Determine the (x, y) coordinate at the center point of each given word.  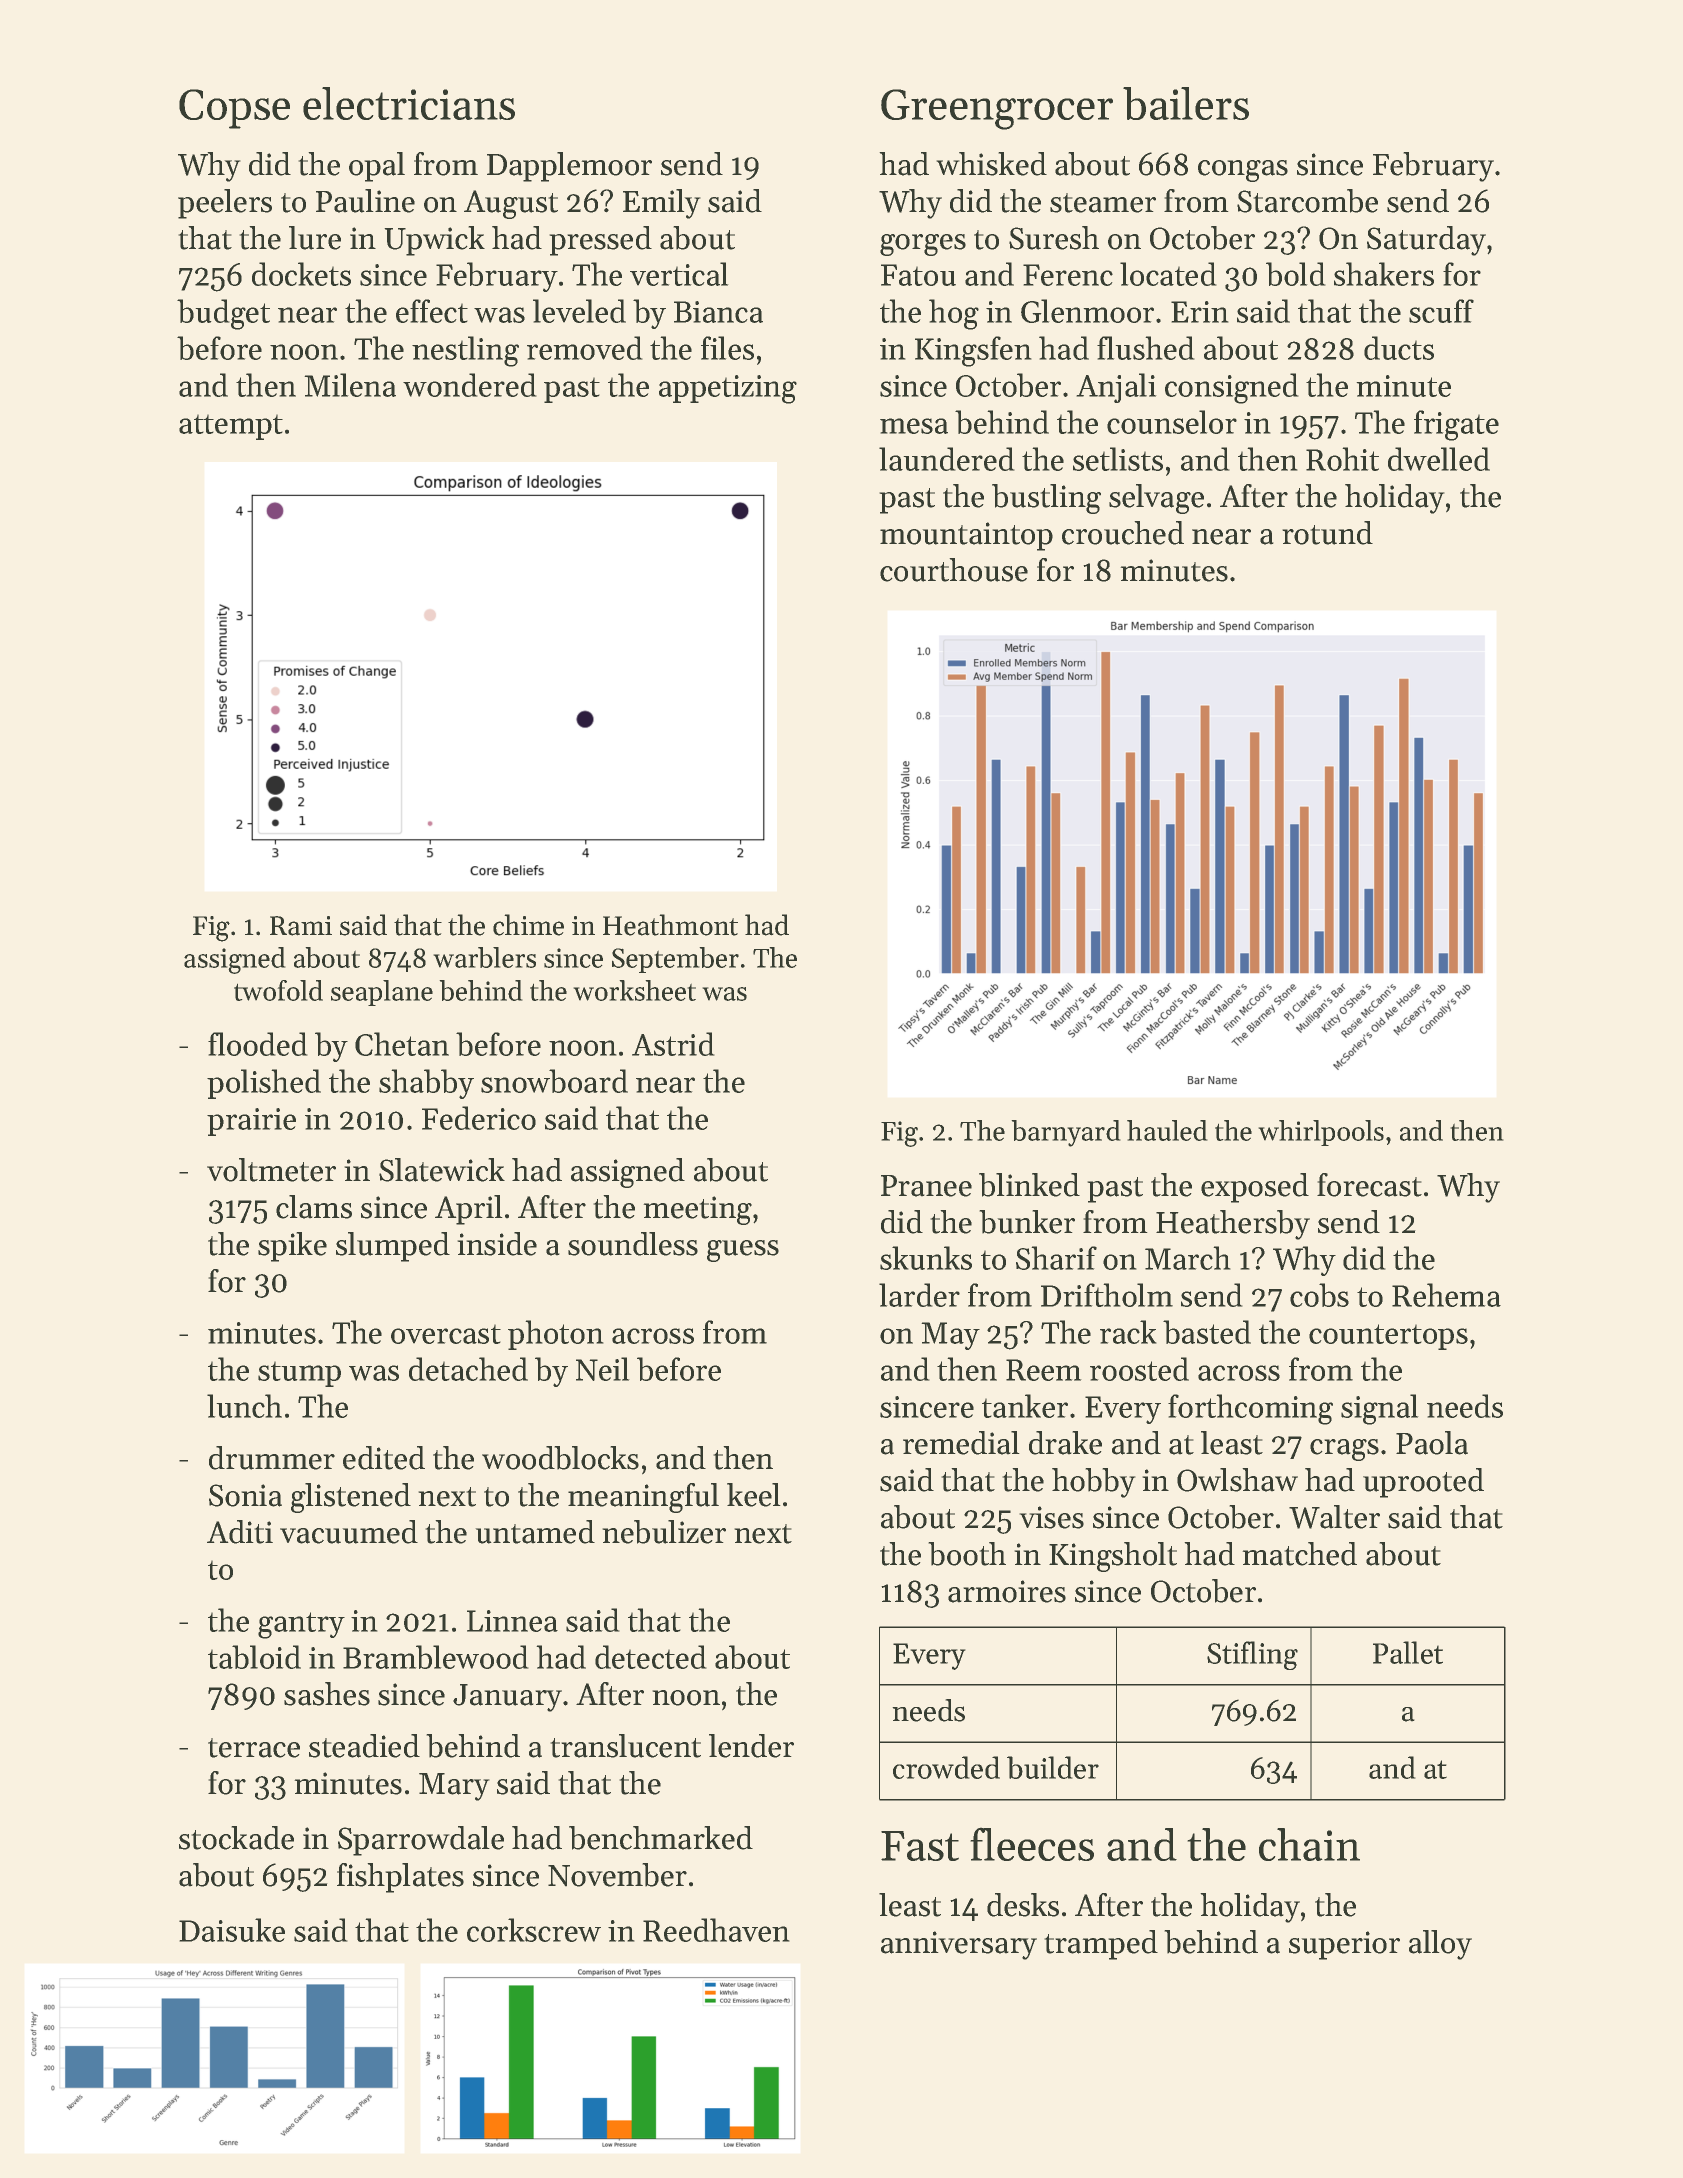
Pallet (1408, 1652)
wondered (470, 385)
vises (1051, 1517)
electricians (409, 103)
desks (1023, 1905)
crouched (1123, 533)
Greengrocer (997, 109)
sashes (327, 1694)
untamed (535, 1532)
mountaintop (966, 536)
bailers (1186, 103)
